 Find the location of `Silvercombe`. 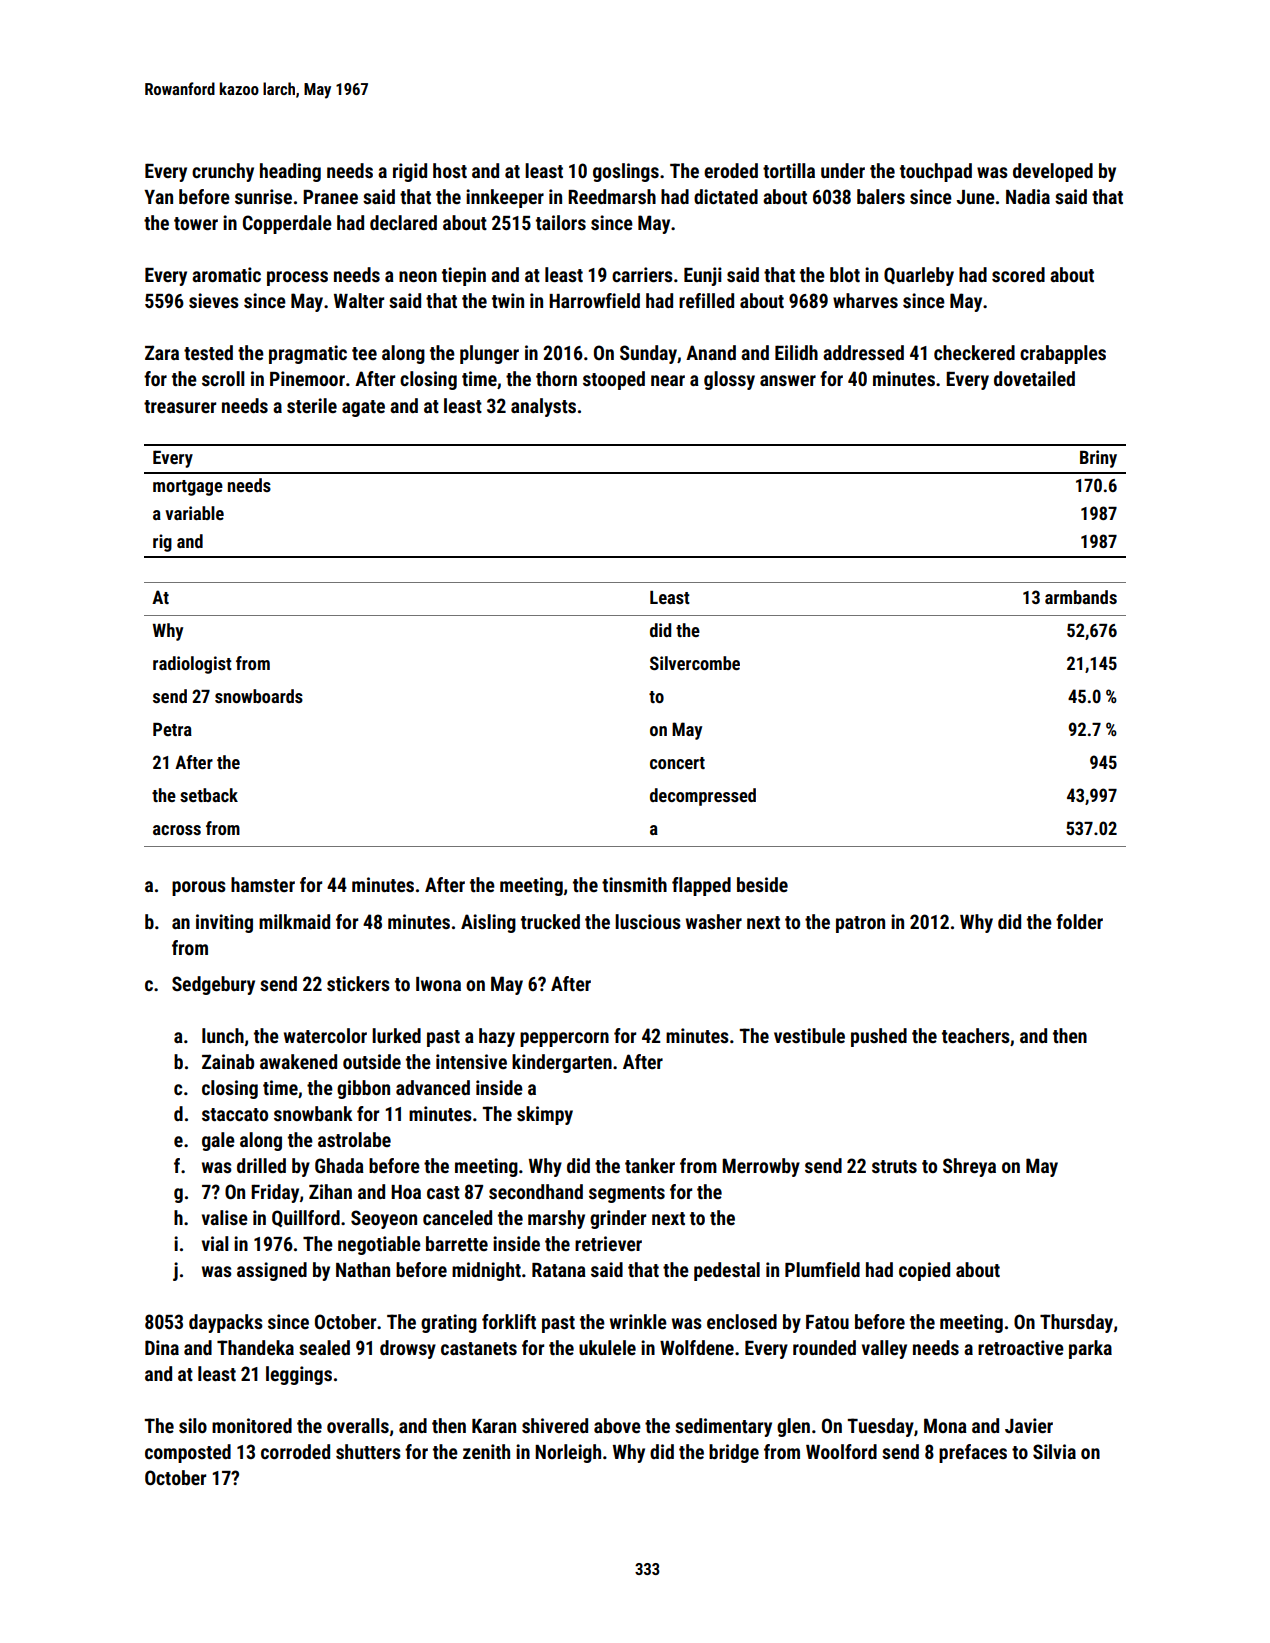

Silvercombe is located at coordinates (695, 663).
